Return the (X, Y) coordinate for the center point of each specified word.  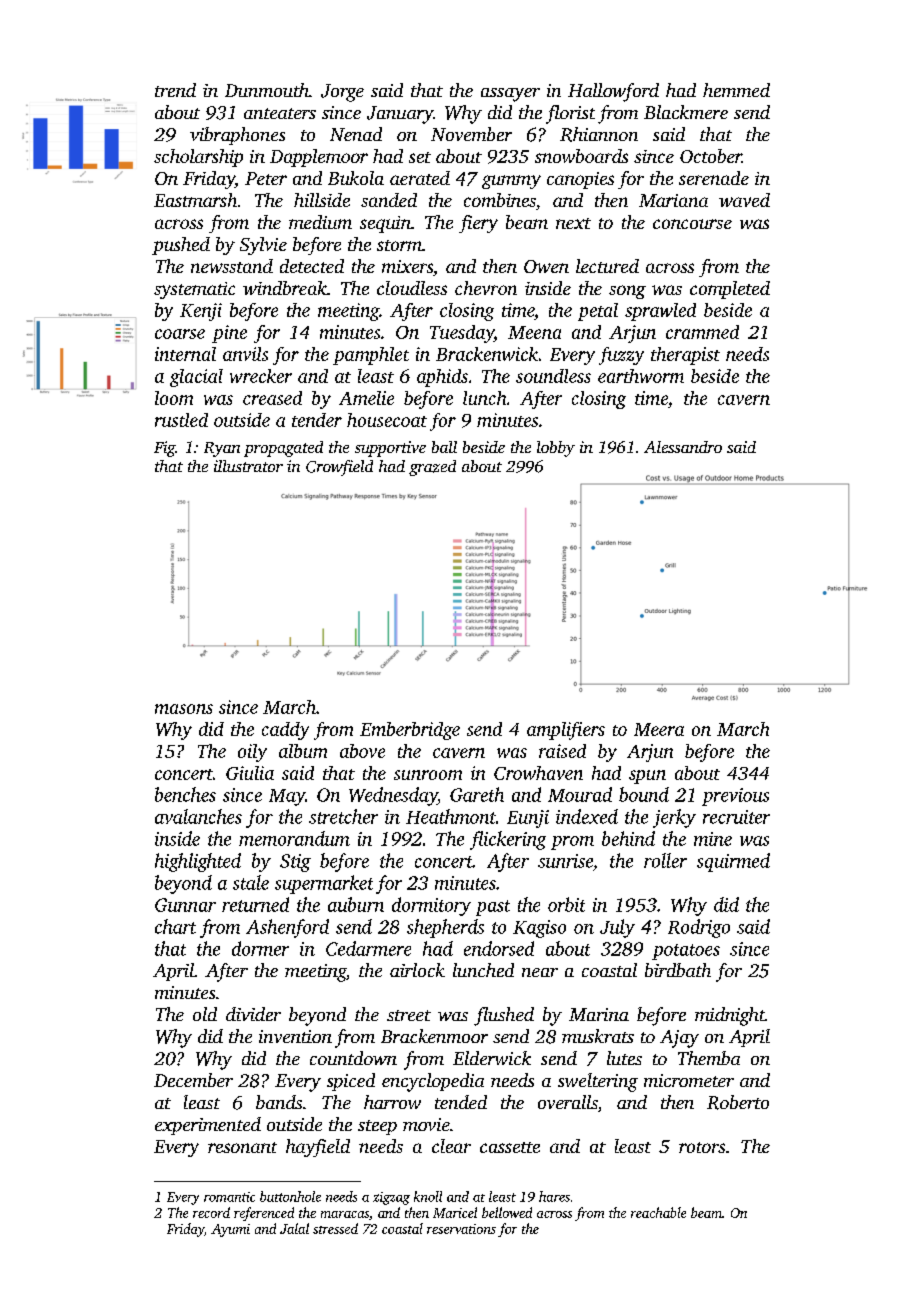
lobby (556, 449)
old (205, 1014)
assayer (510, 95)
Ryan (222, 449)
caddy (285, 731)
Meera (659, 729)
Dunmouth (267, 90)
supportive (390, 449)
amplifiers (566, 731)
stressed (335, 1228)
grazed (432, 468)
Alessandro (683, 447)
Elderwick (492, 1058)
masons (184, 709)
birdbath (678, 970)
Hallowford (613, 92)
